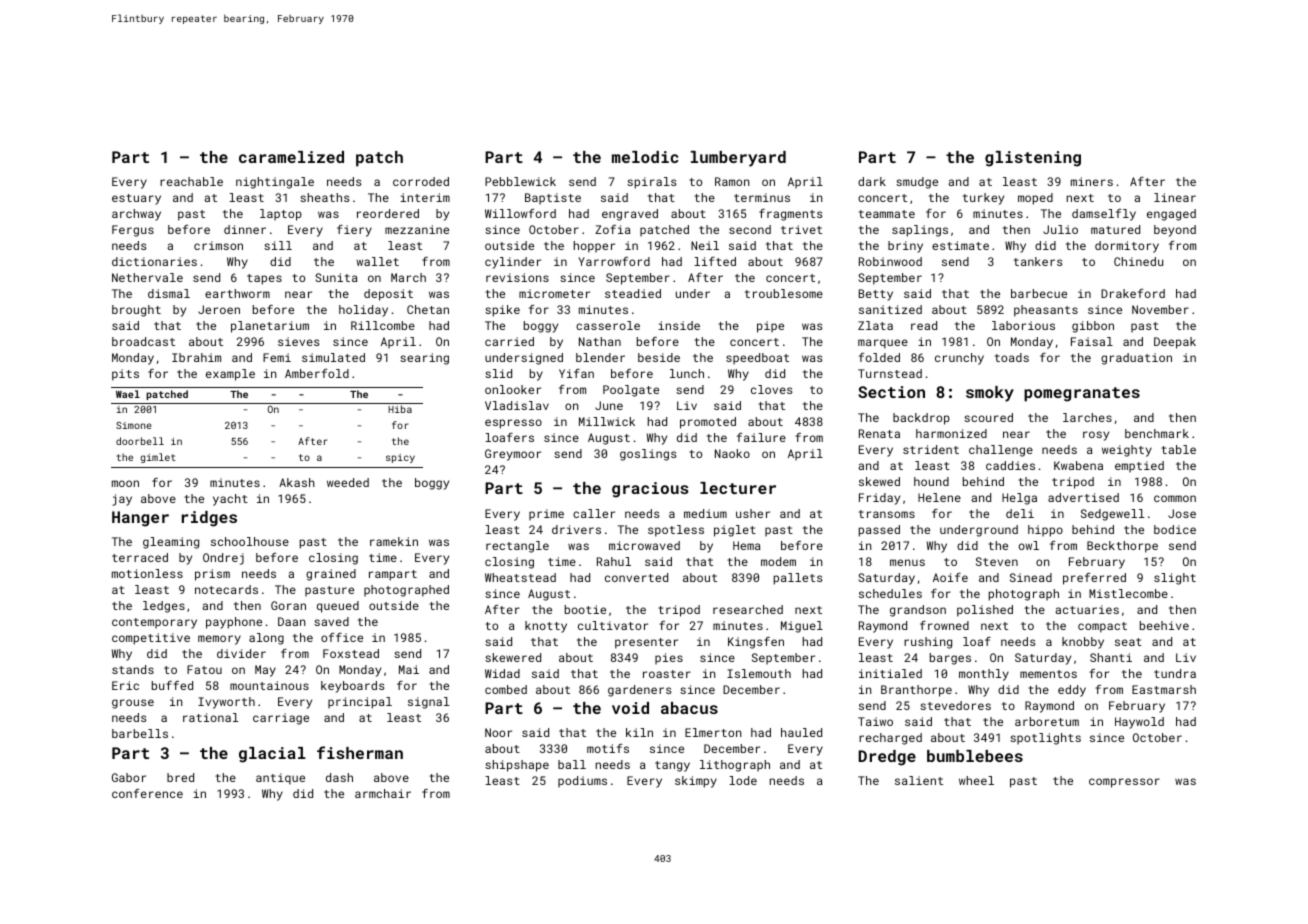  I want to click on revisions, so click(517, 277).
